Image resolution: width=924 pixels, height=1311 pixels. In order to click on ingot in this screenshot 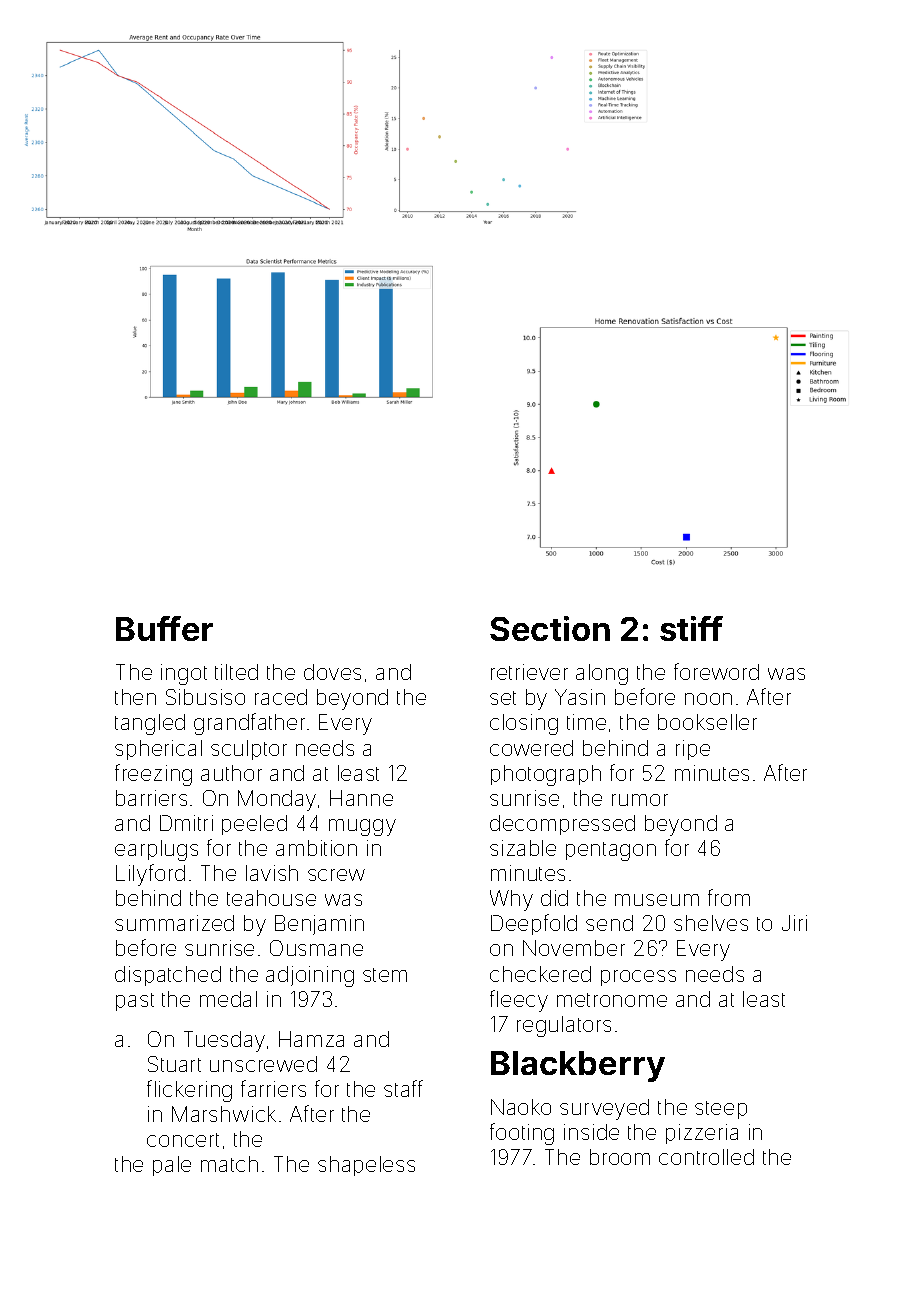, I will do `click(184, 674)`.
